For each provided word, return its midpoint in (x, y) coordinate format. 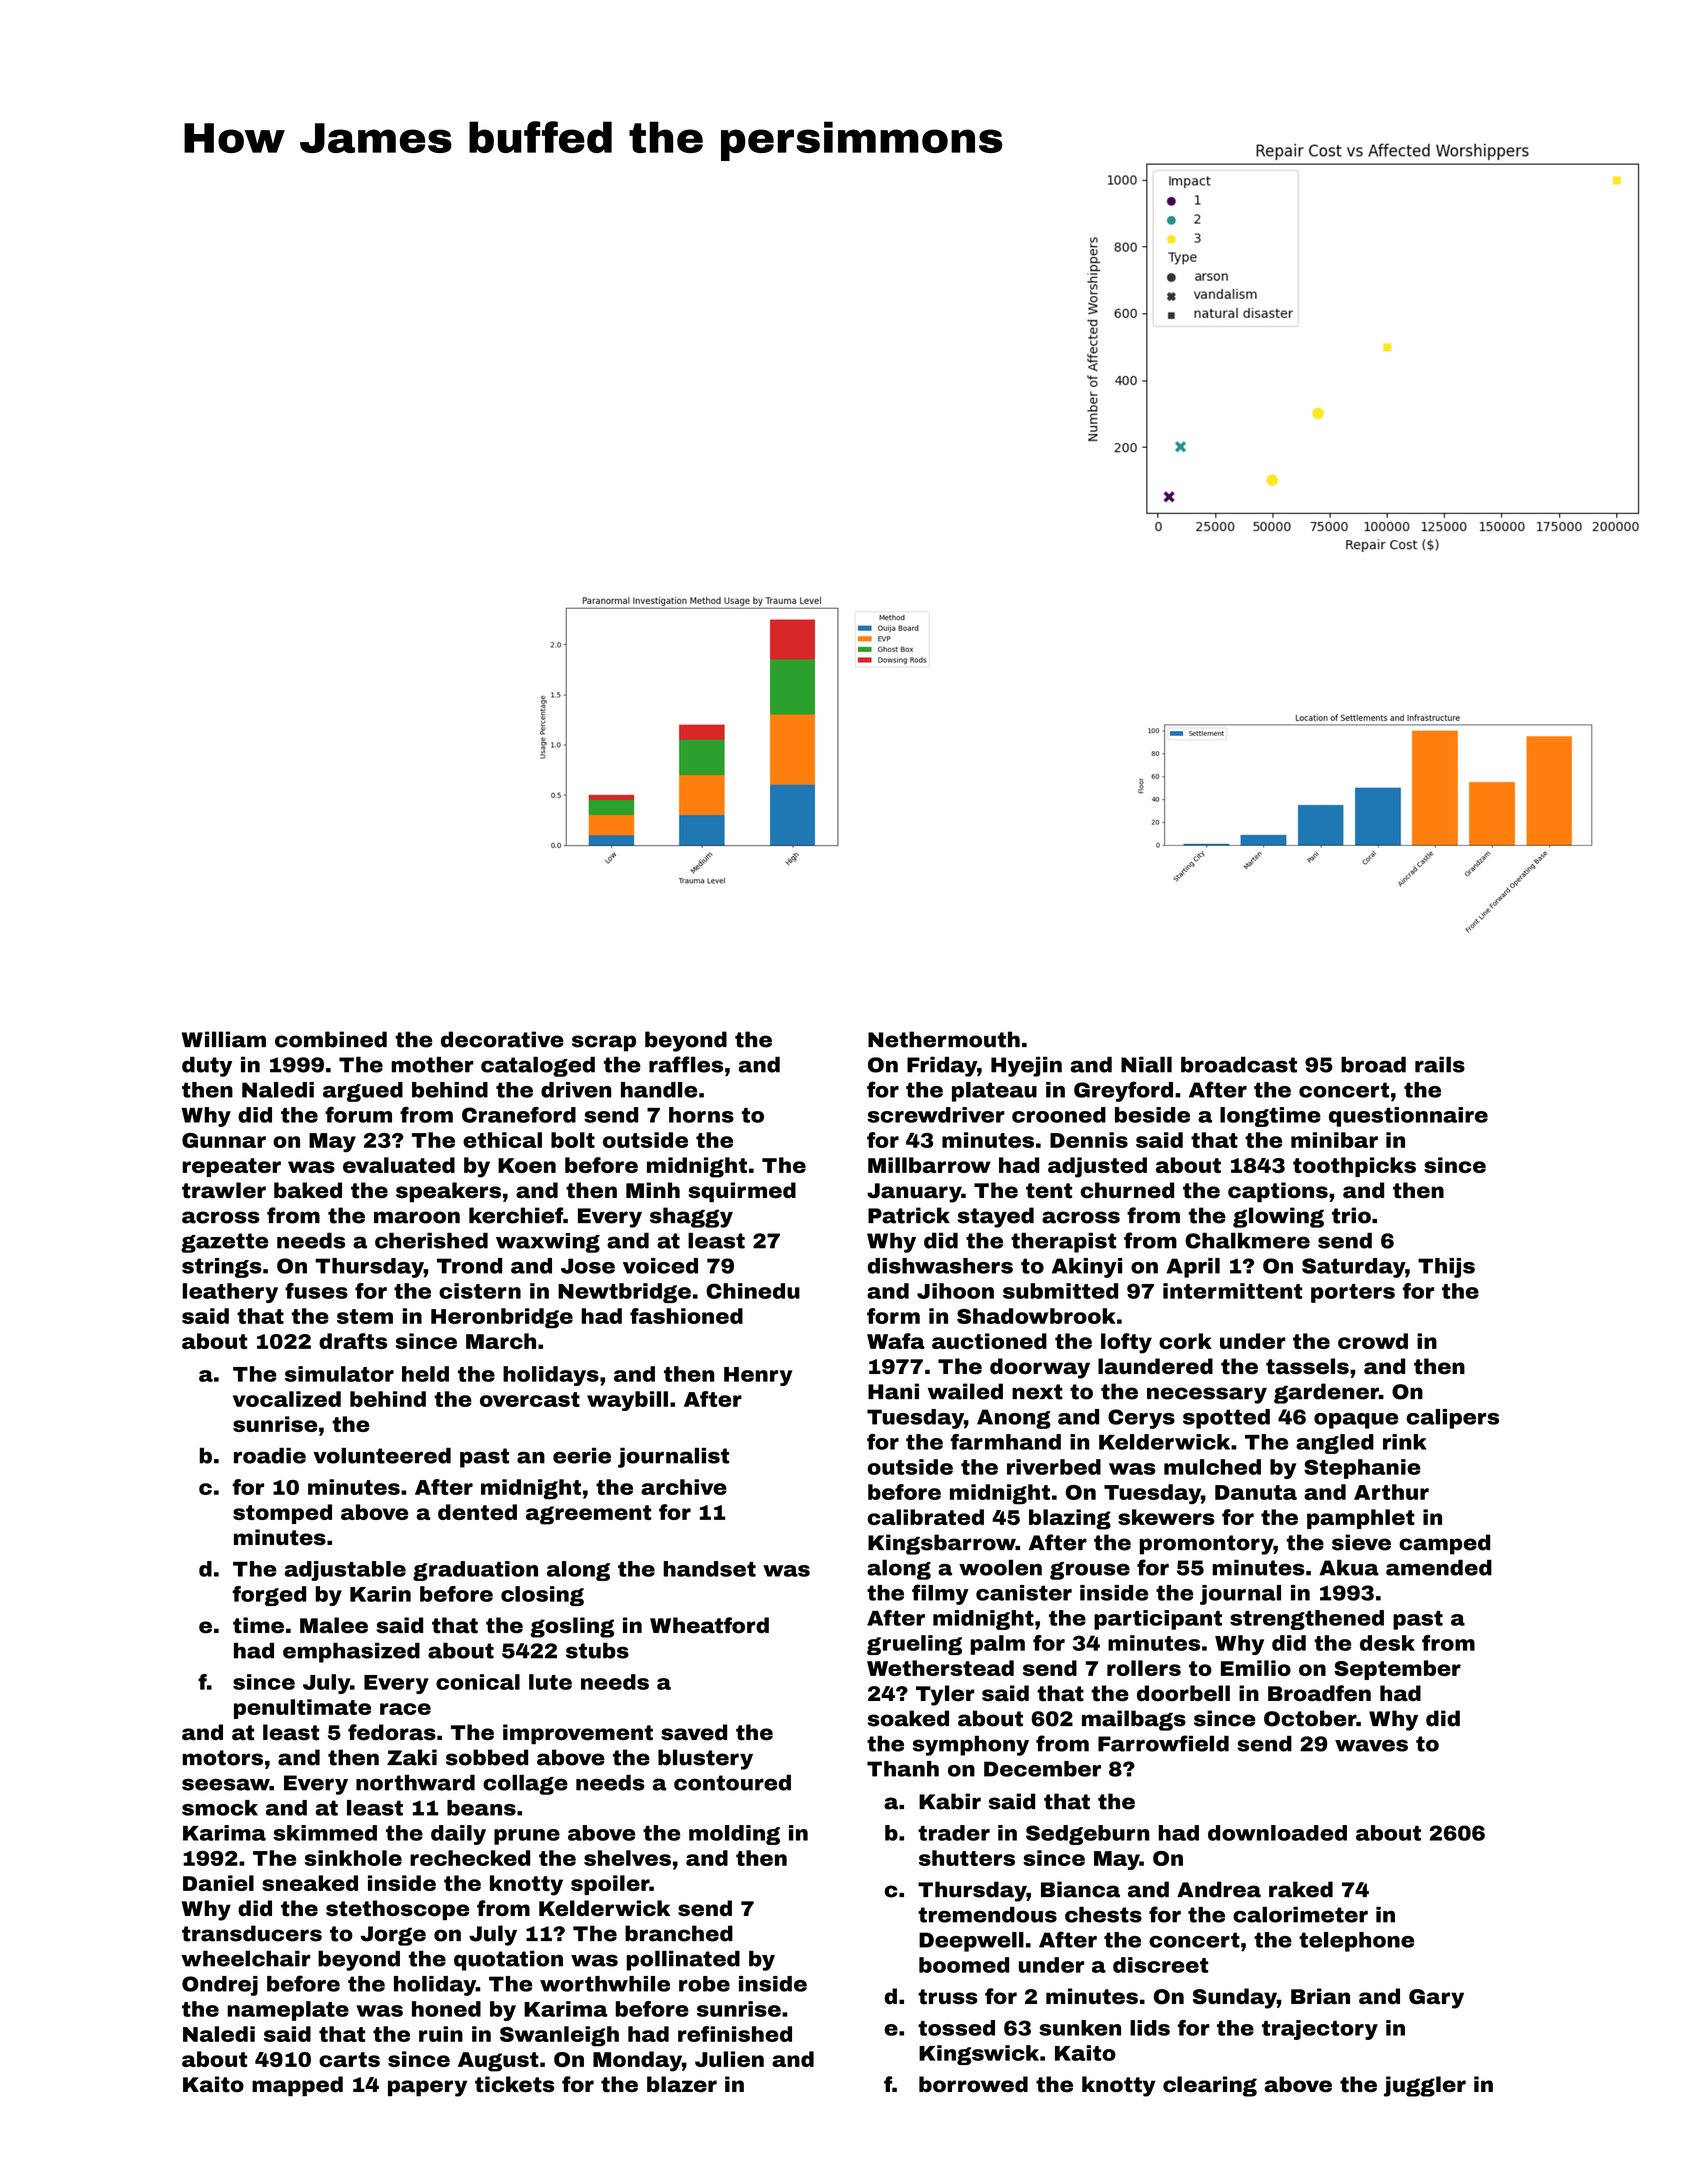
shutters (967, 1858)
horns (701, 1115)
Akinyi (1087, 1268)
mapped (297, 2086)
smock (220, 1808)
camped (1444, 1544)
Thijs (1446, 1268)
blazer (682, 2084)
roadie (270, 1456)
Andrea (1219, 1889)
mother (432, 1065)
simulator (339, 1374)
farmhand (1006, 1442)
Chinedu (753, 1291)
